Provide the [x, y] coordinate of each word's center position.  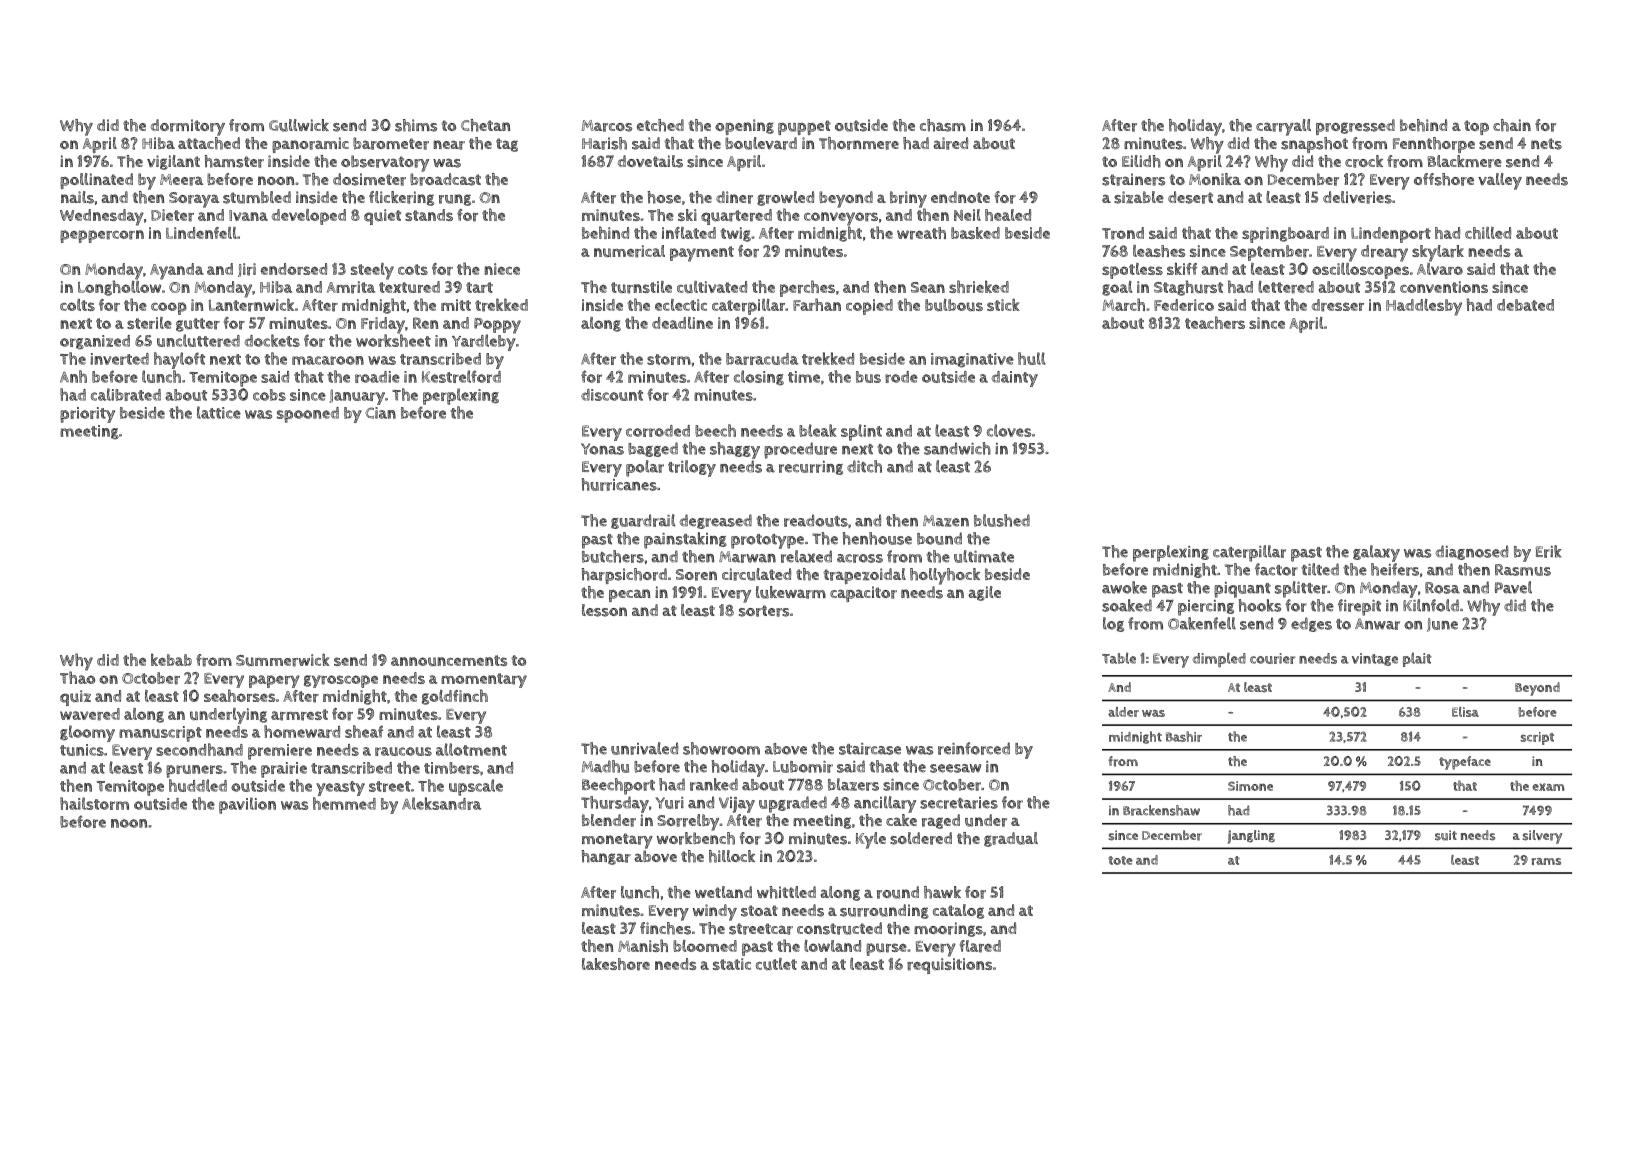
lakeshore [616, 964]
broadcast [445, 179]
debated [1525, 305]
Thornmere [859, 143]
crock [1364, 161]
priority [87, 415]
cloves [1009, 430]
